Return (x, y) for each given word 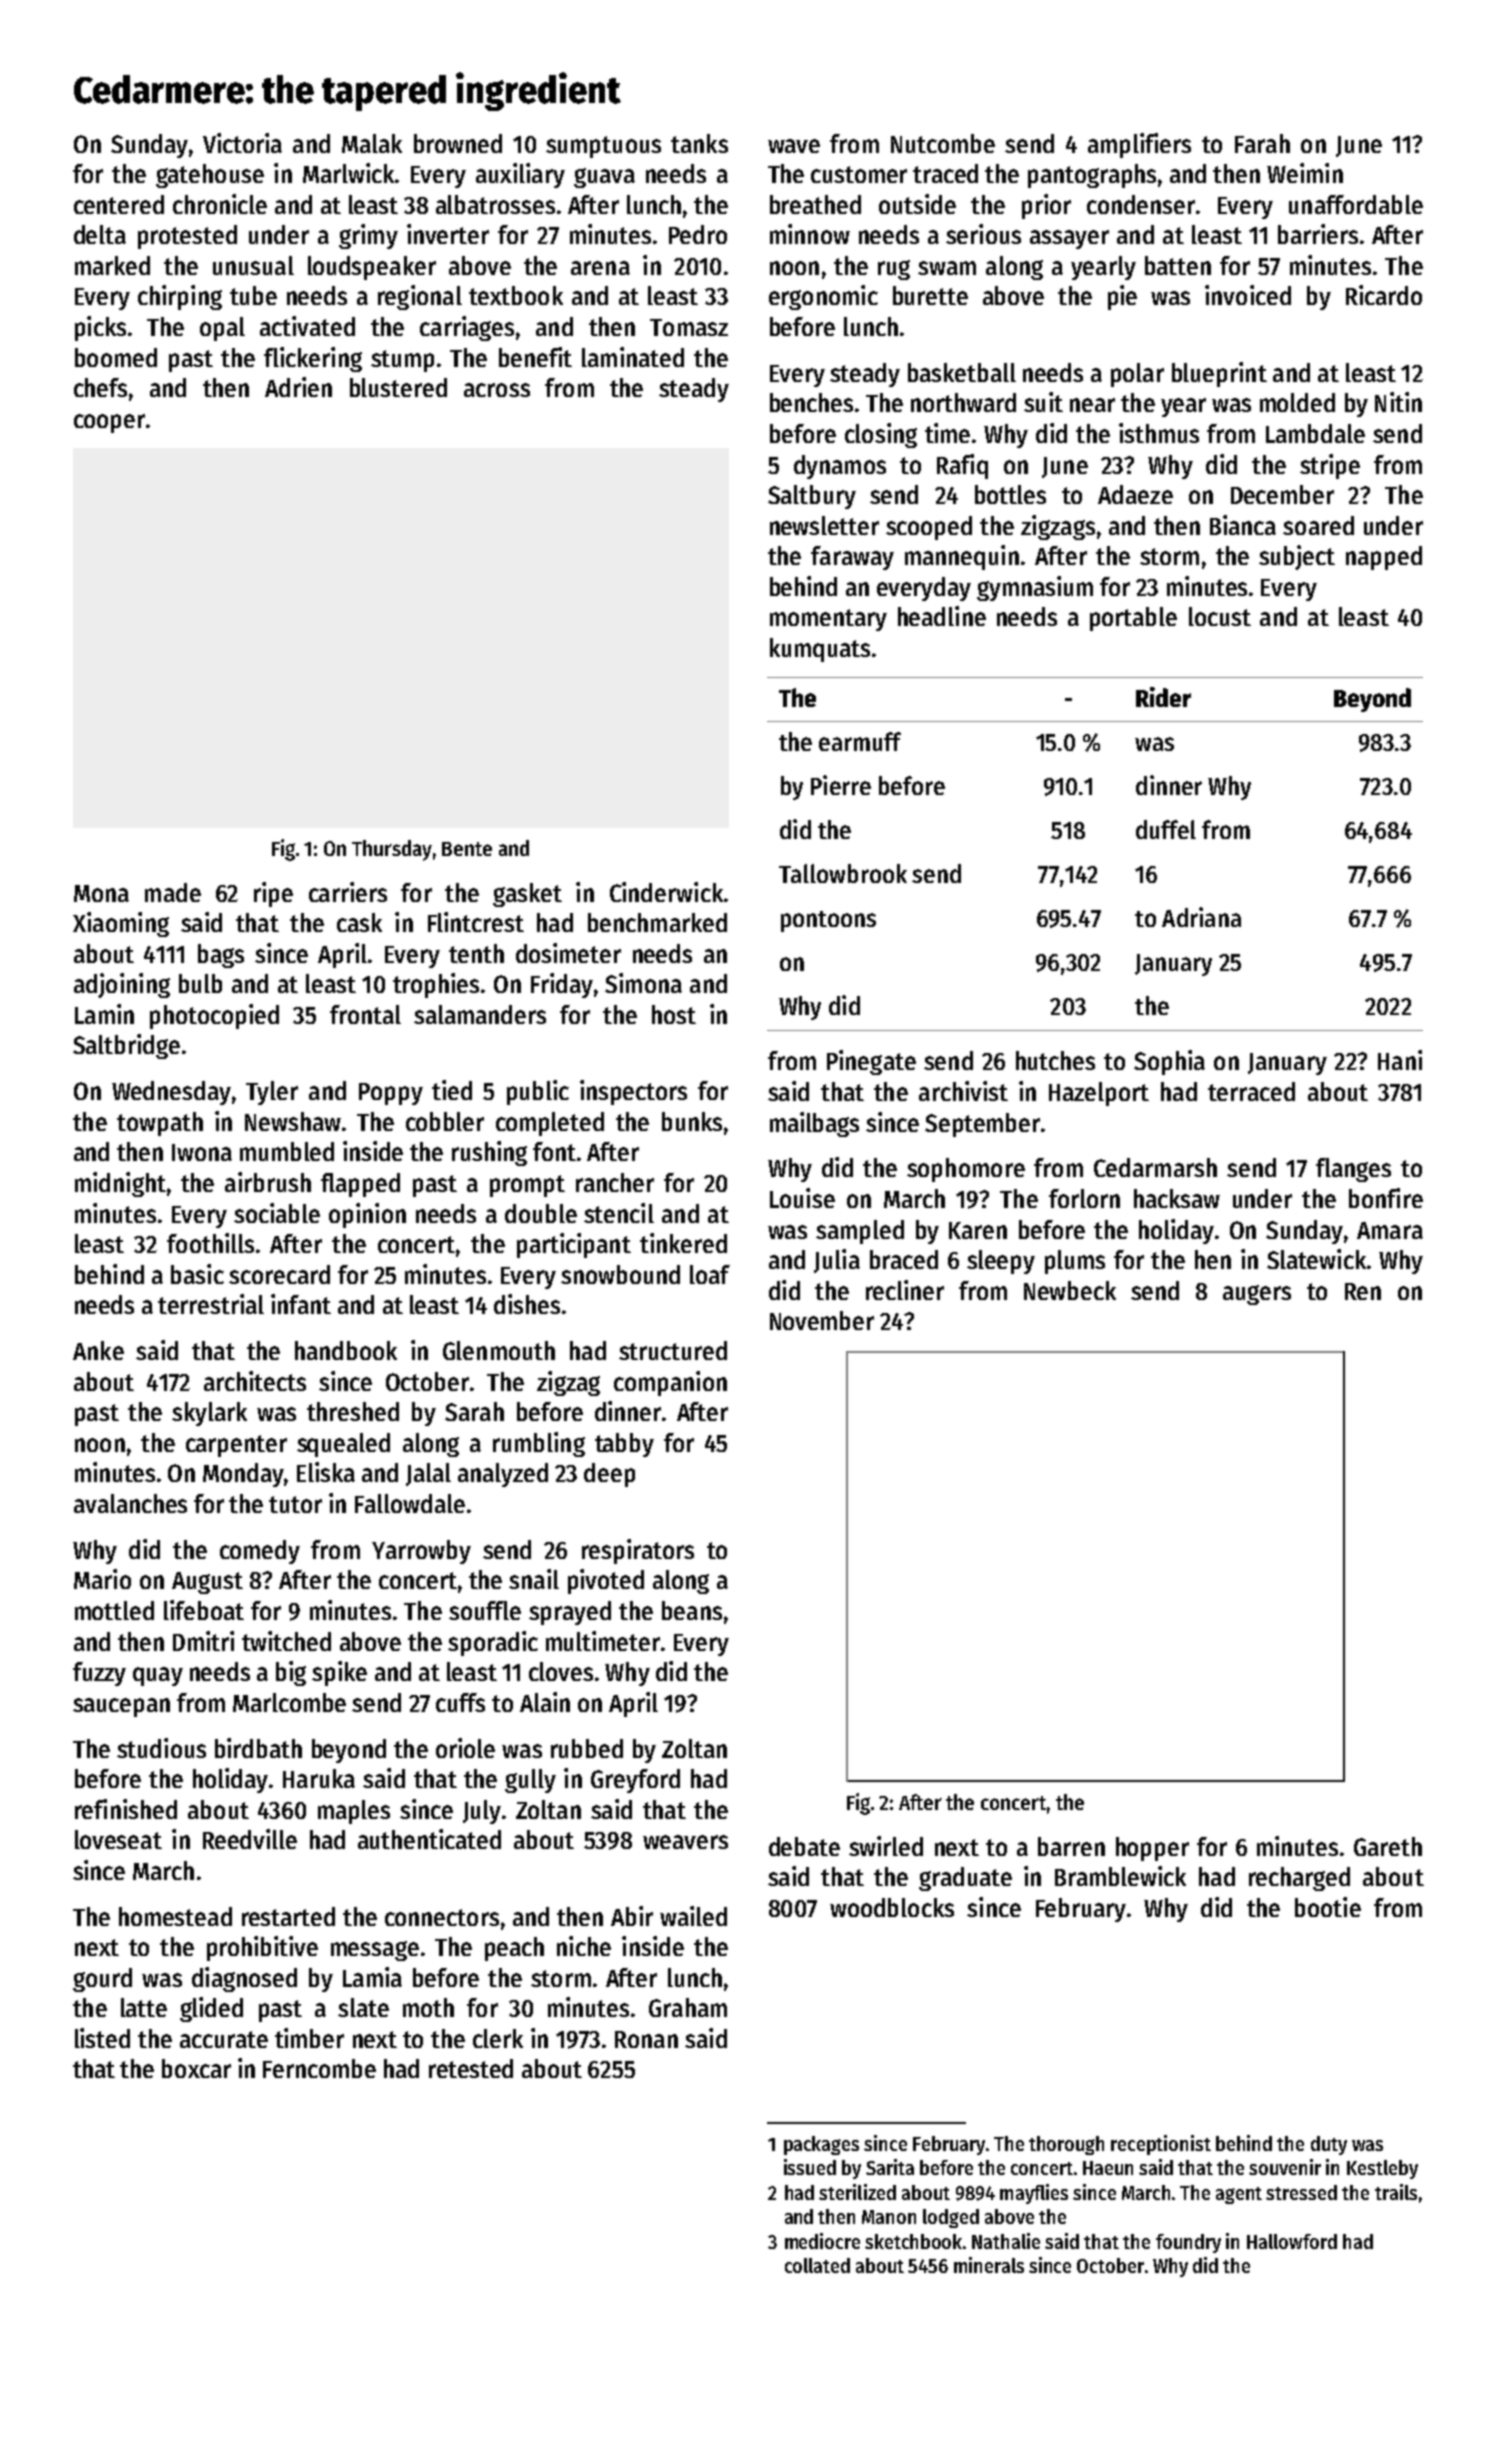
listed (102, 2038)
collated (817, 2265)
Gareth (1388, 1846)
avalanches (130, 1503)
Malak (372, 143)
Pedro (698, 234)
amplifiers (1139, 145)
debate (804, 1846)
